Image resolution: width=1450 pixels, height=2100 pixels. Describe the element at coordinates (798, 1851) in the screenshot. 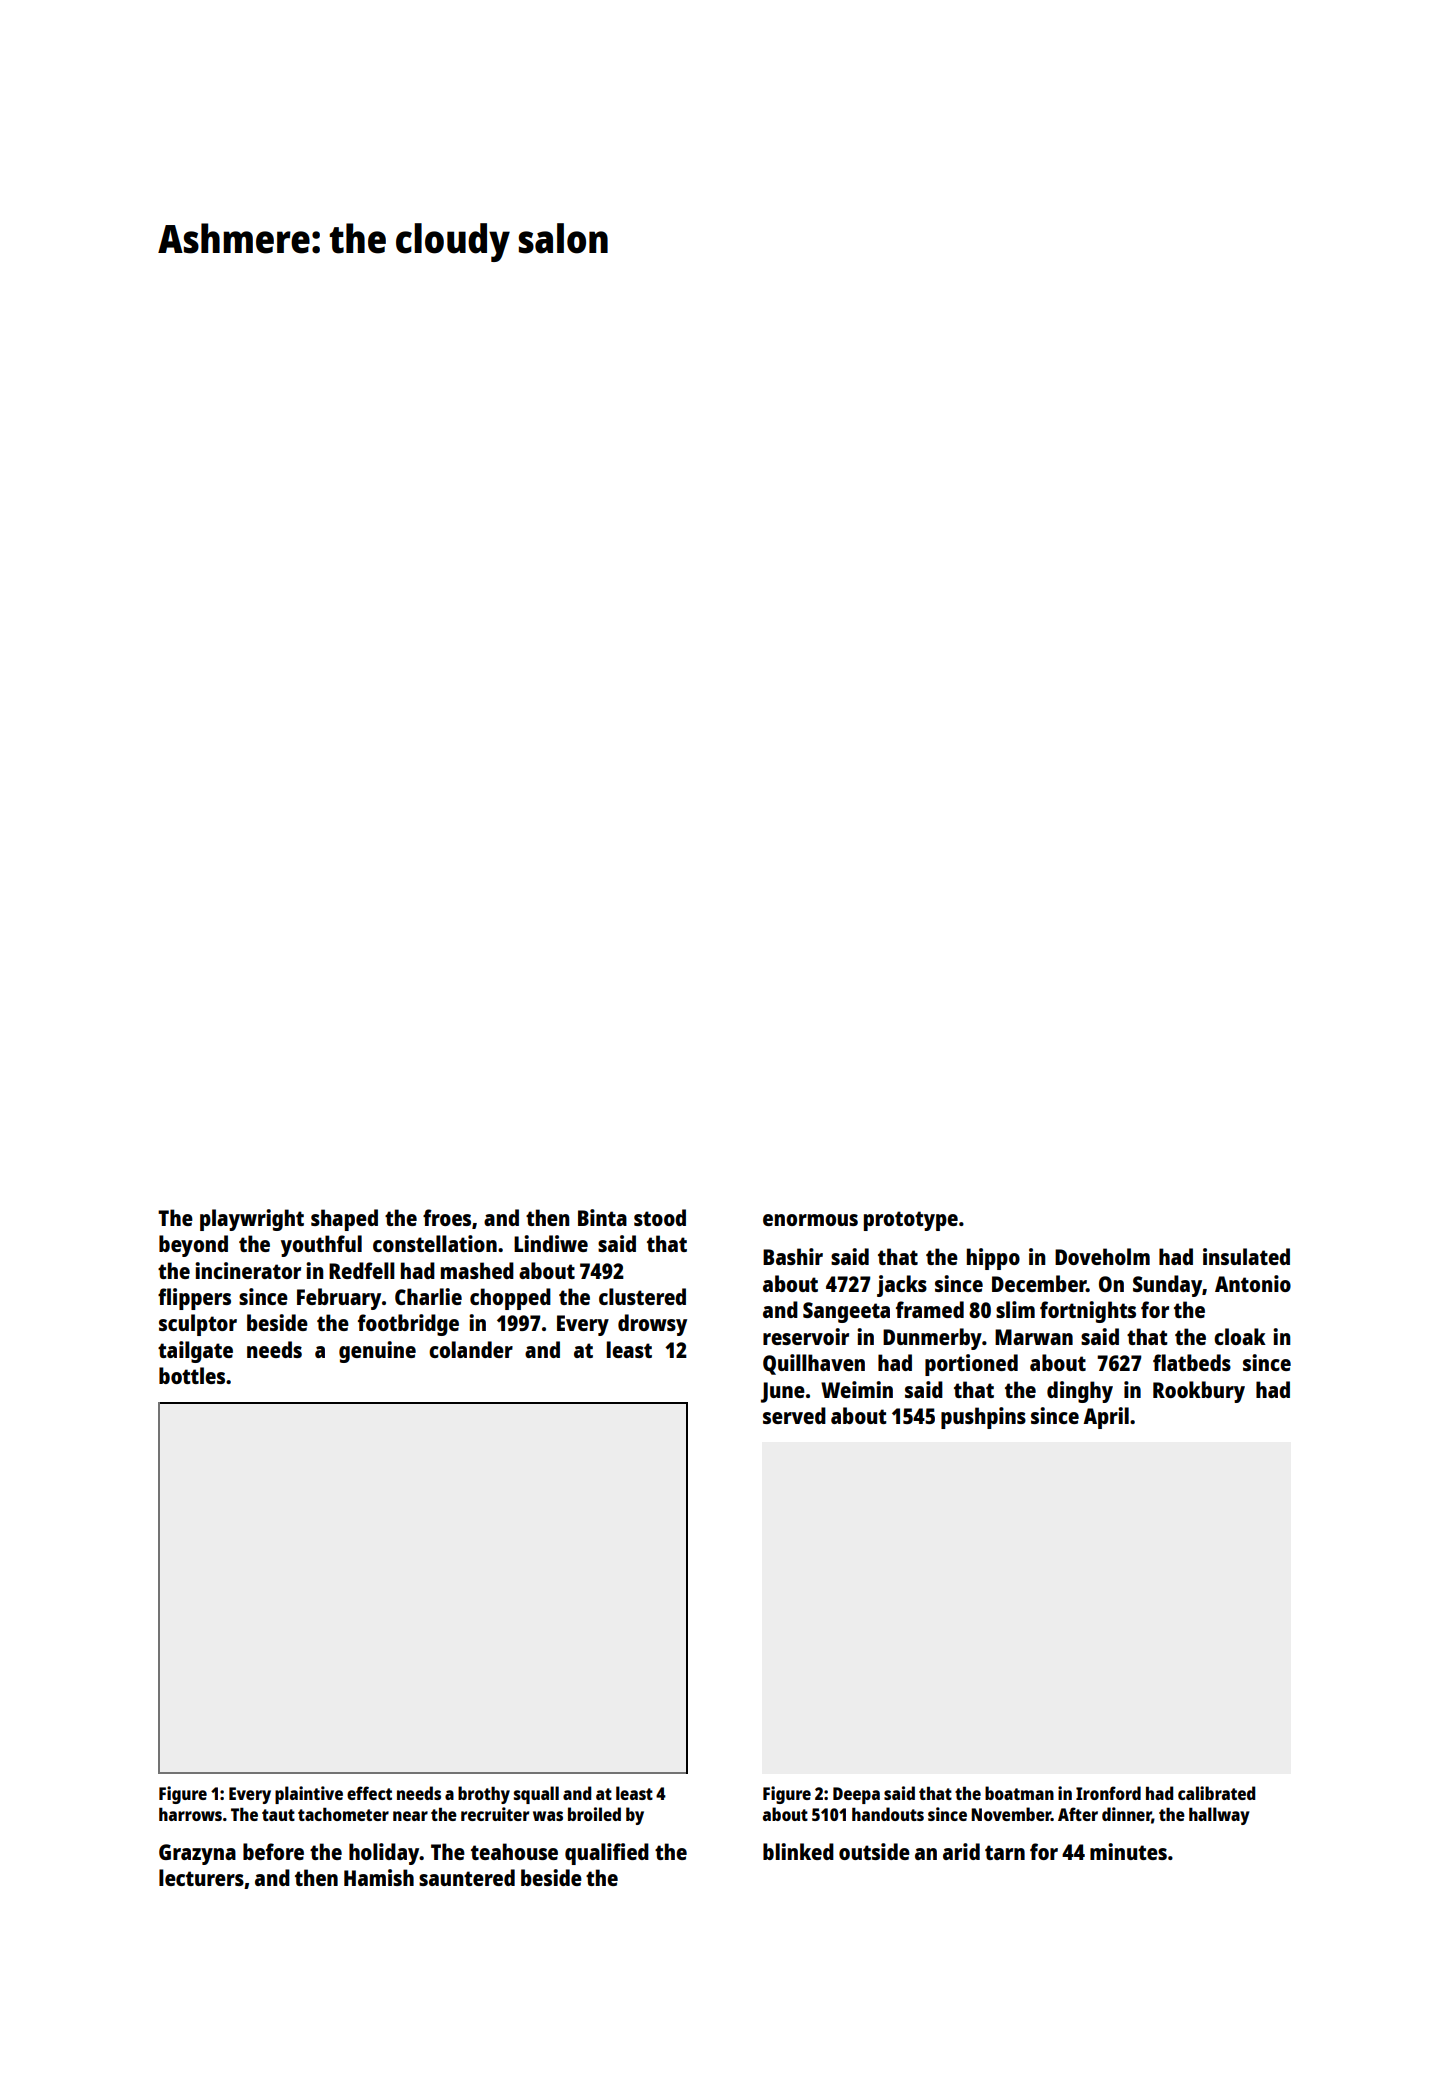

I see `blinked` at that location.
